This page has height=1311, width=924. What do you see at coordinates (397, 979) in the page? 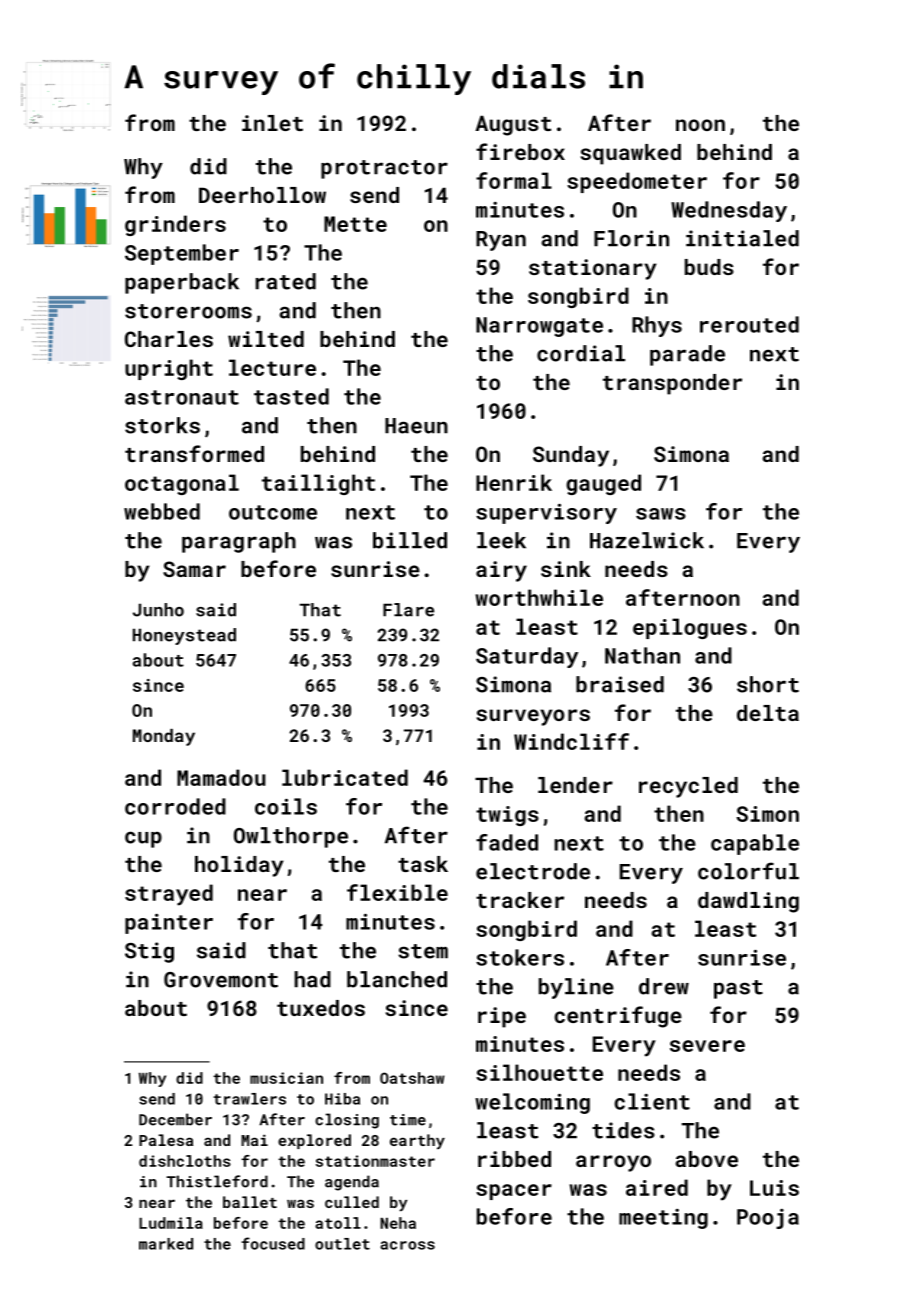
I see `blanched` at bounding box center [397, 979].
